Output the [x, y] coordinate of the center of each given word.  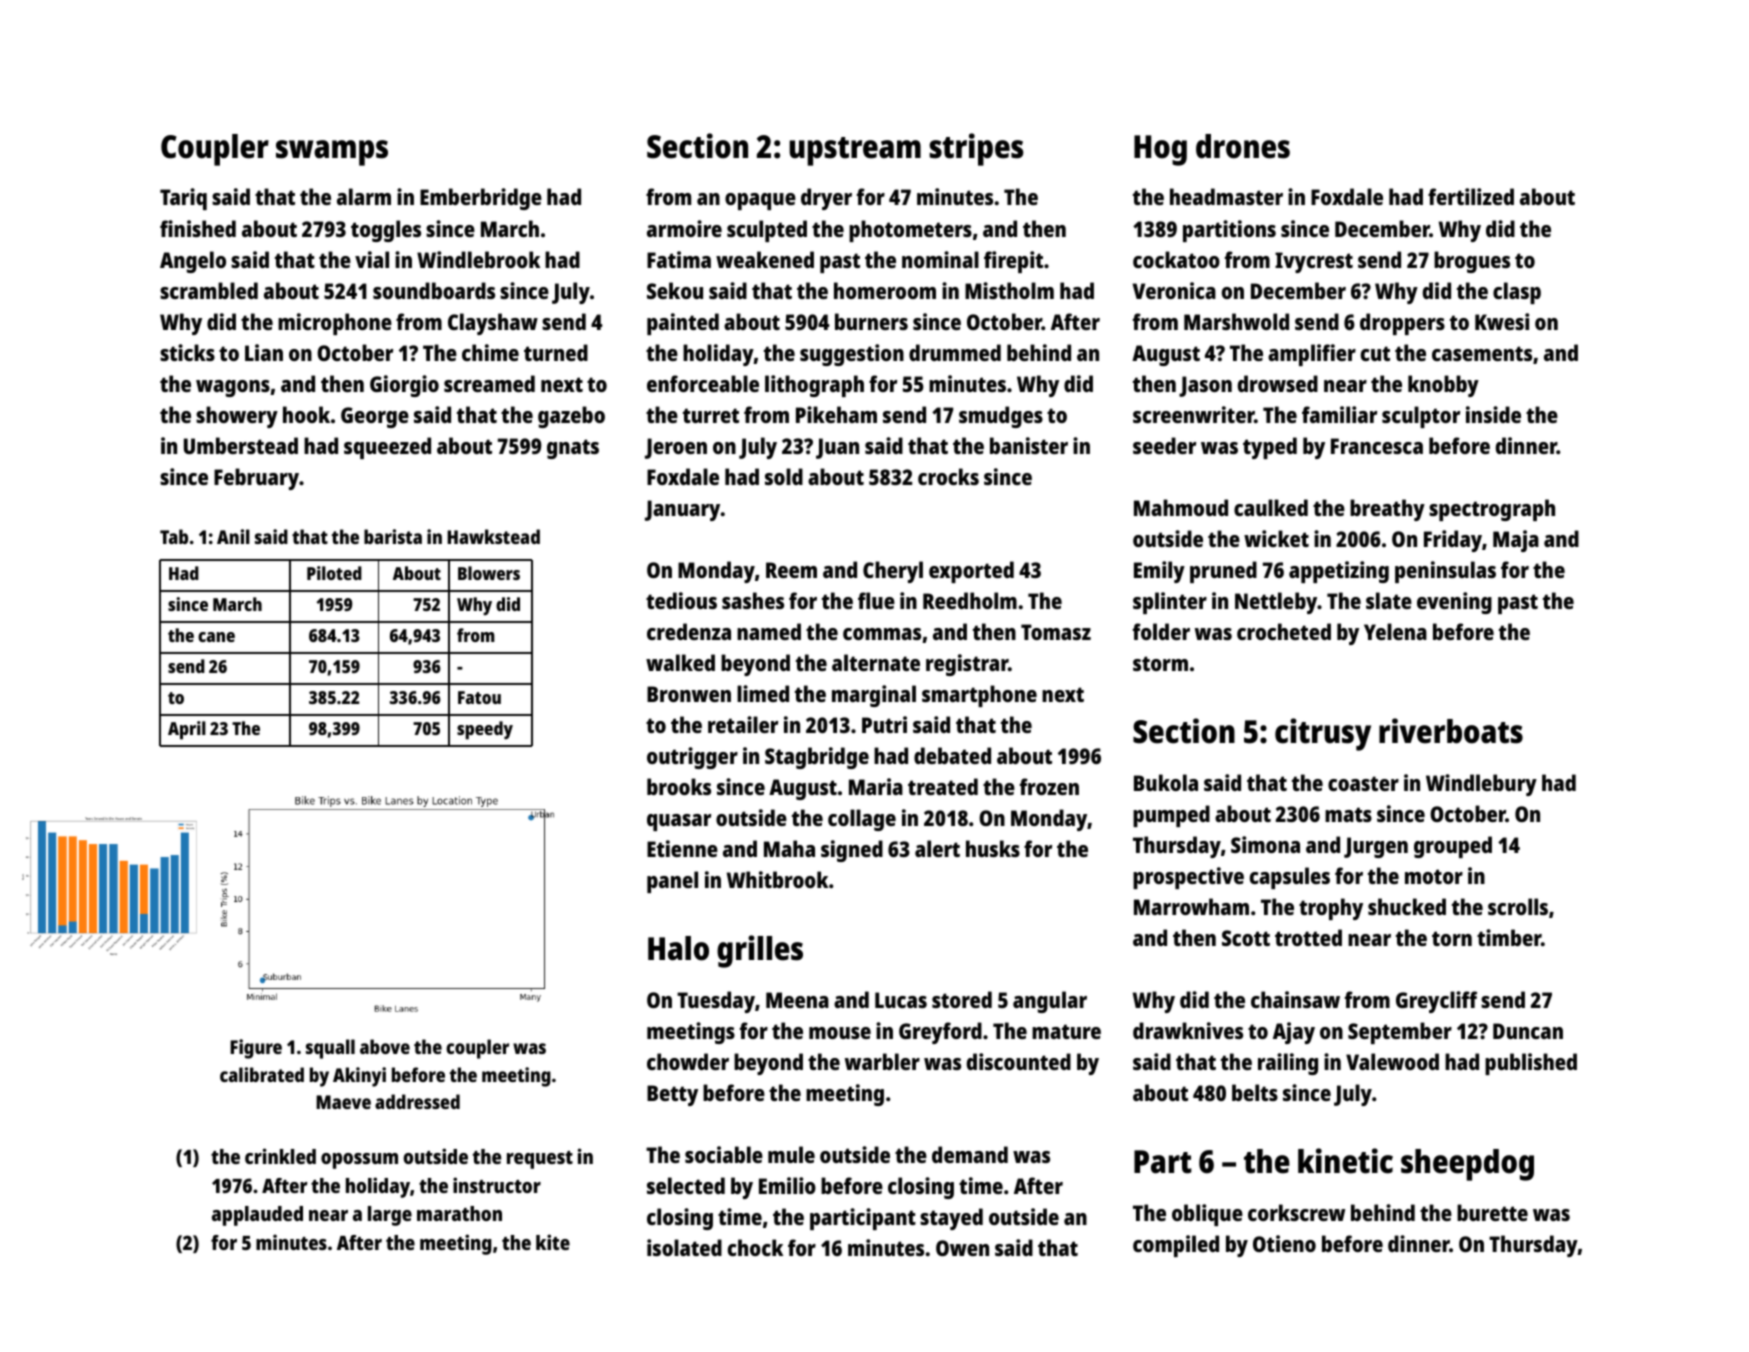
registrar [967, 665]
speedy [485, 730]
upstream [855, 151]
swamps [332, 153]
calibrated [262, 1074]
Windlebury [1481, 785]
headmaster [1226, 196]
